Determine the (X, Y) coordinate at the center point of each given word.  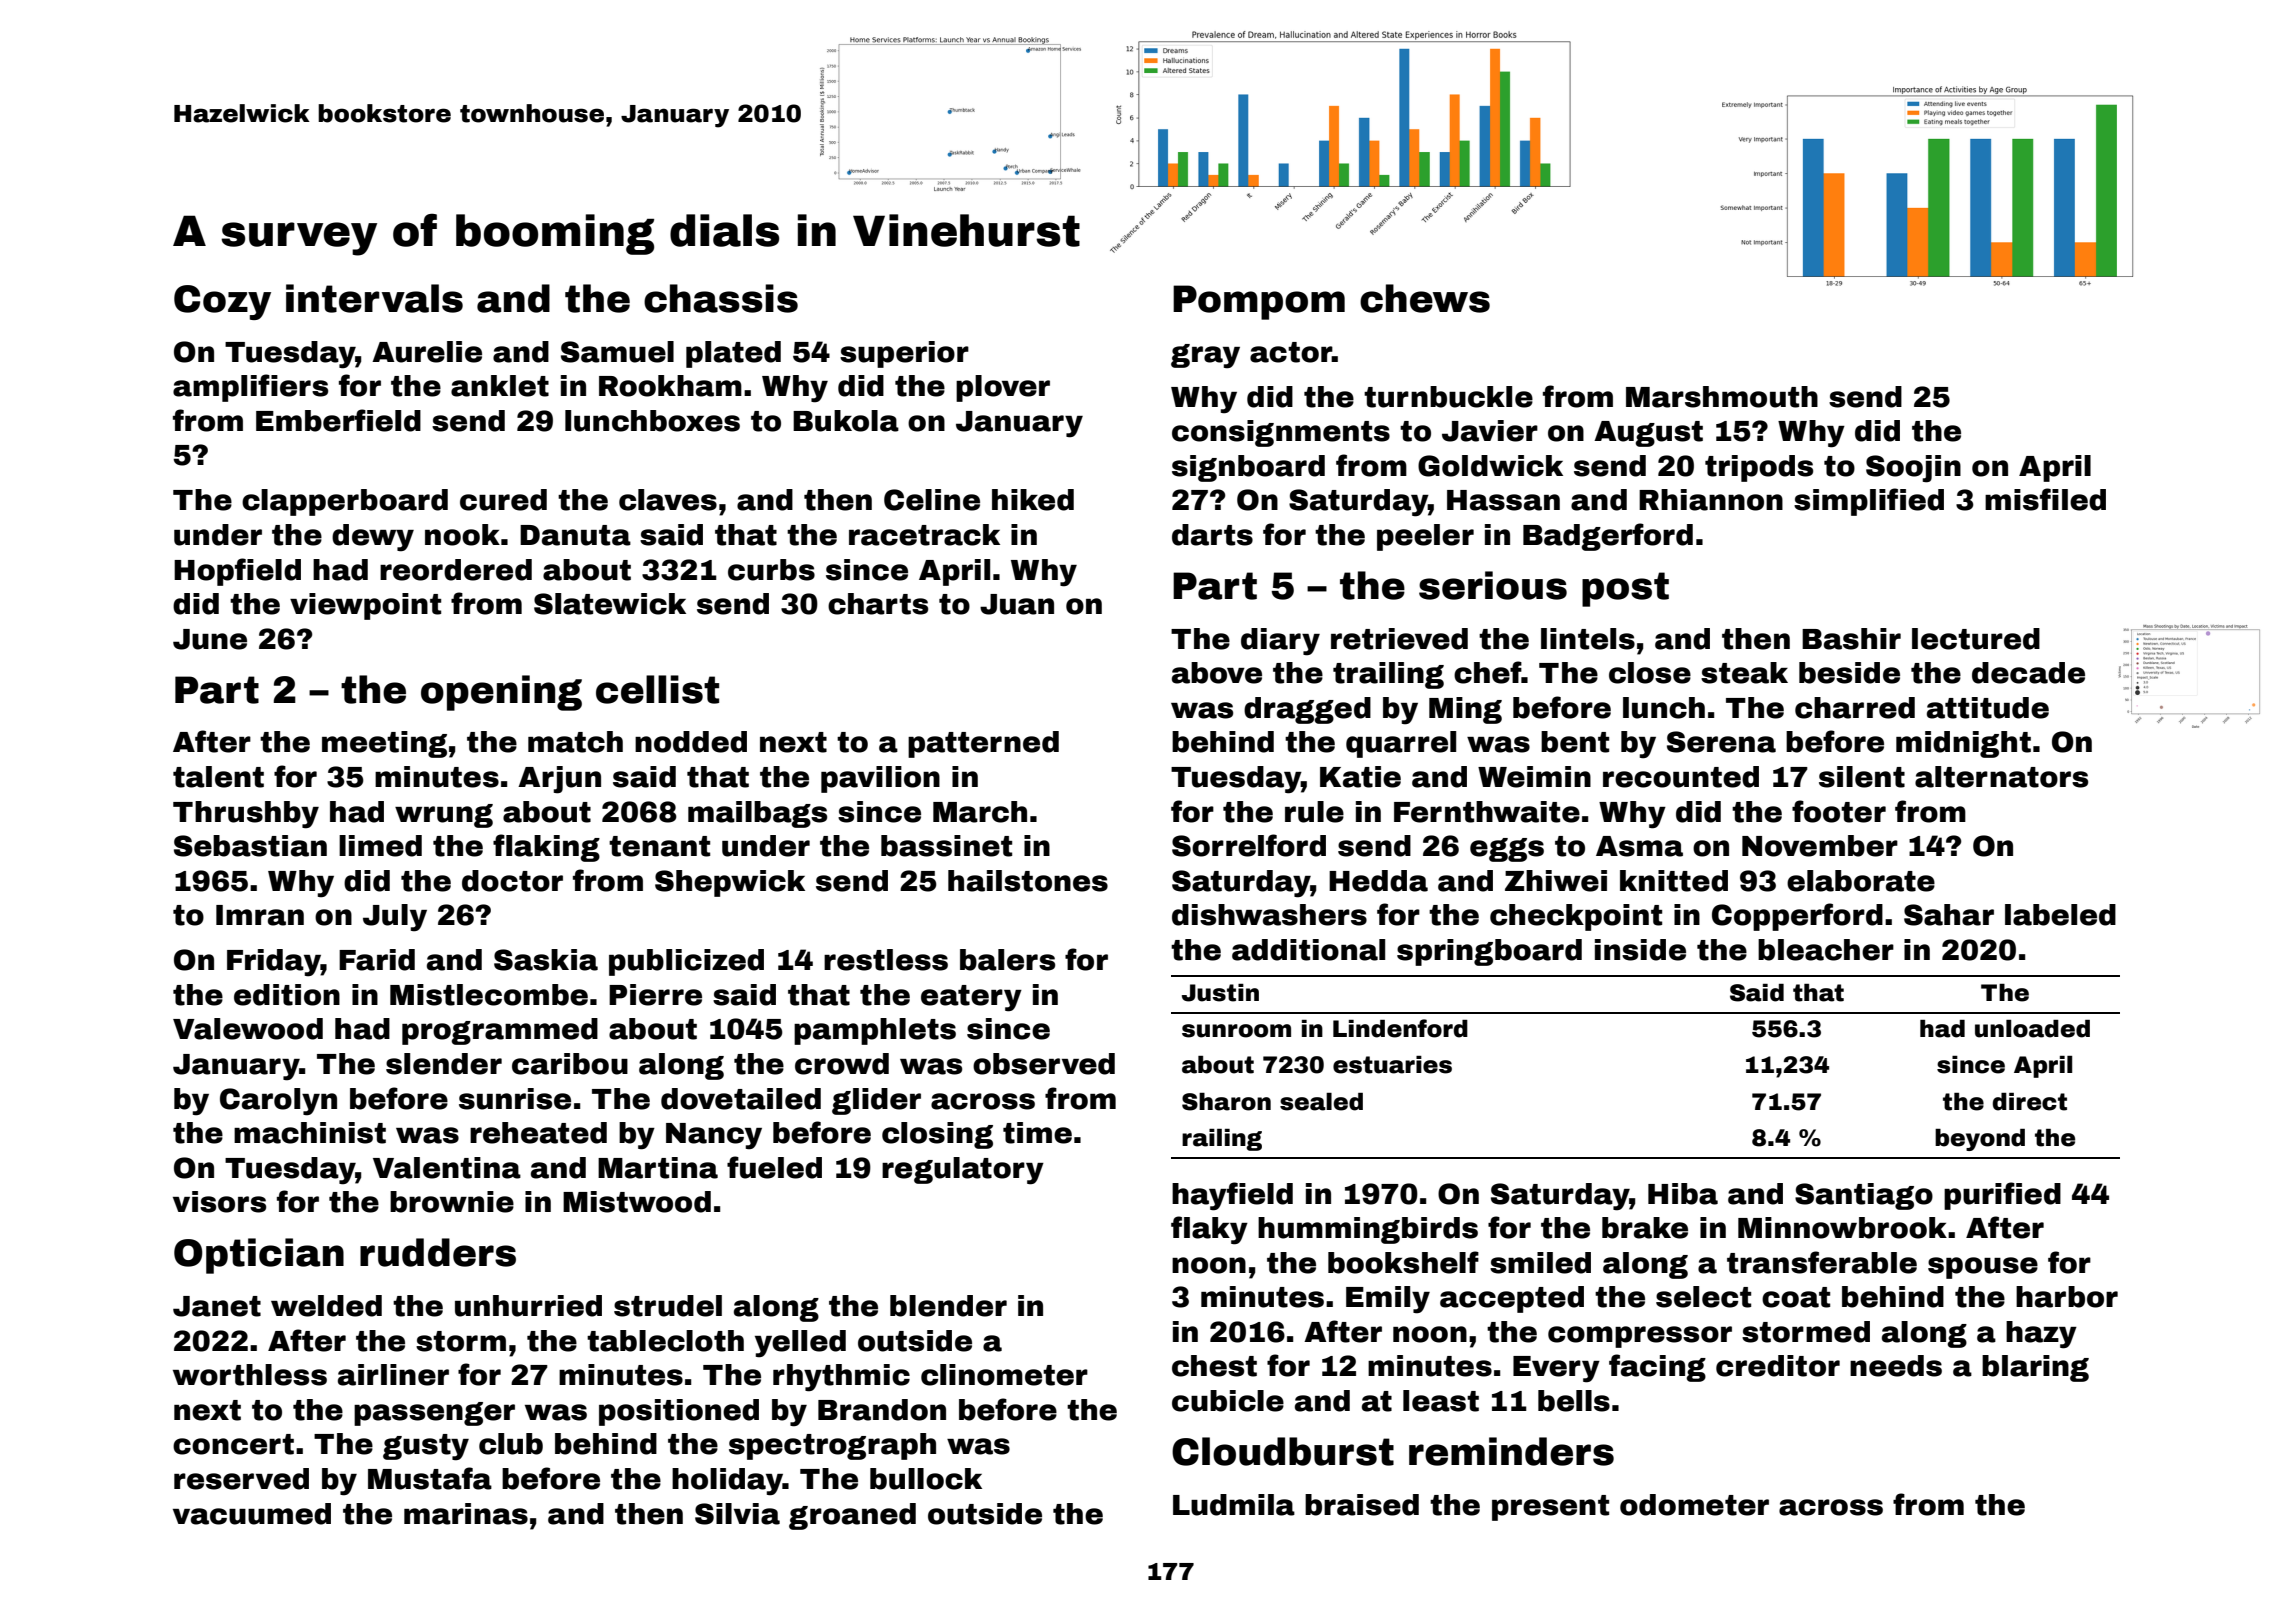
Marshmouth (1722, 397)
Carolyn (278, 1102)
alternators (2001, 777)
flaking (546, 848)
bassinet (946, 846)
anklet (500, 386)
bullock (926, 1479)
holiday (727, 1482)
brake (1645, 1228)
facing (1657, 1368)
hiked (1033, 500)
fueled (774, 1167)
